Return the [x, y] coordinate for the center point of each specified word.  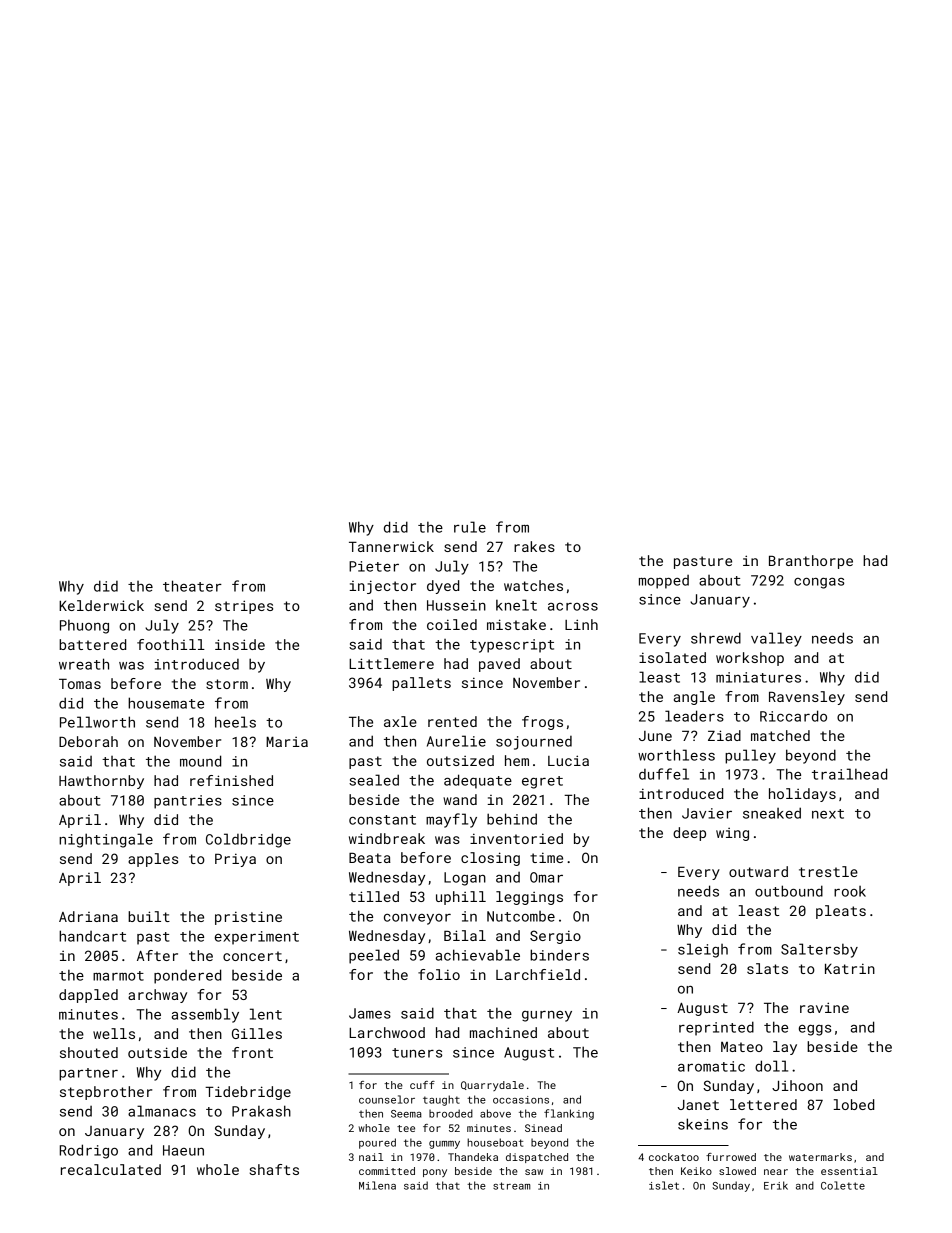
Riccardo [793, 716]
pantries [188, 802]
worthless [676, 755]
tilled [374, 896]
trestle [828, 871]
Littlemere [391, 663]
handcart [92, 936]
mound [200, 761]
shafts [274, 1169]
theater [192, 586]
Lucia [568, 760]
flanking [569, 1114]
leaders [694, 716]
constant [382, 820]
